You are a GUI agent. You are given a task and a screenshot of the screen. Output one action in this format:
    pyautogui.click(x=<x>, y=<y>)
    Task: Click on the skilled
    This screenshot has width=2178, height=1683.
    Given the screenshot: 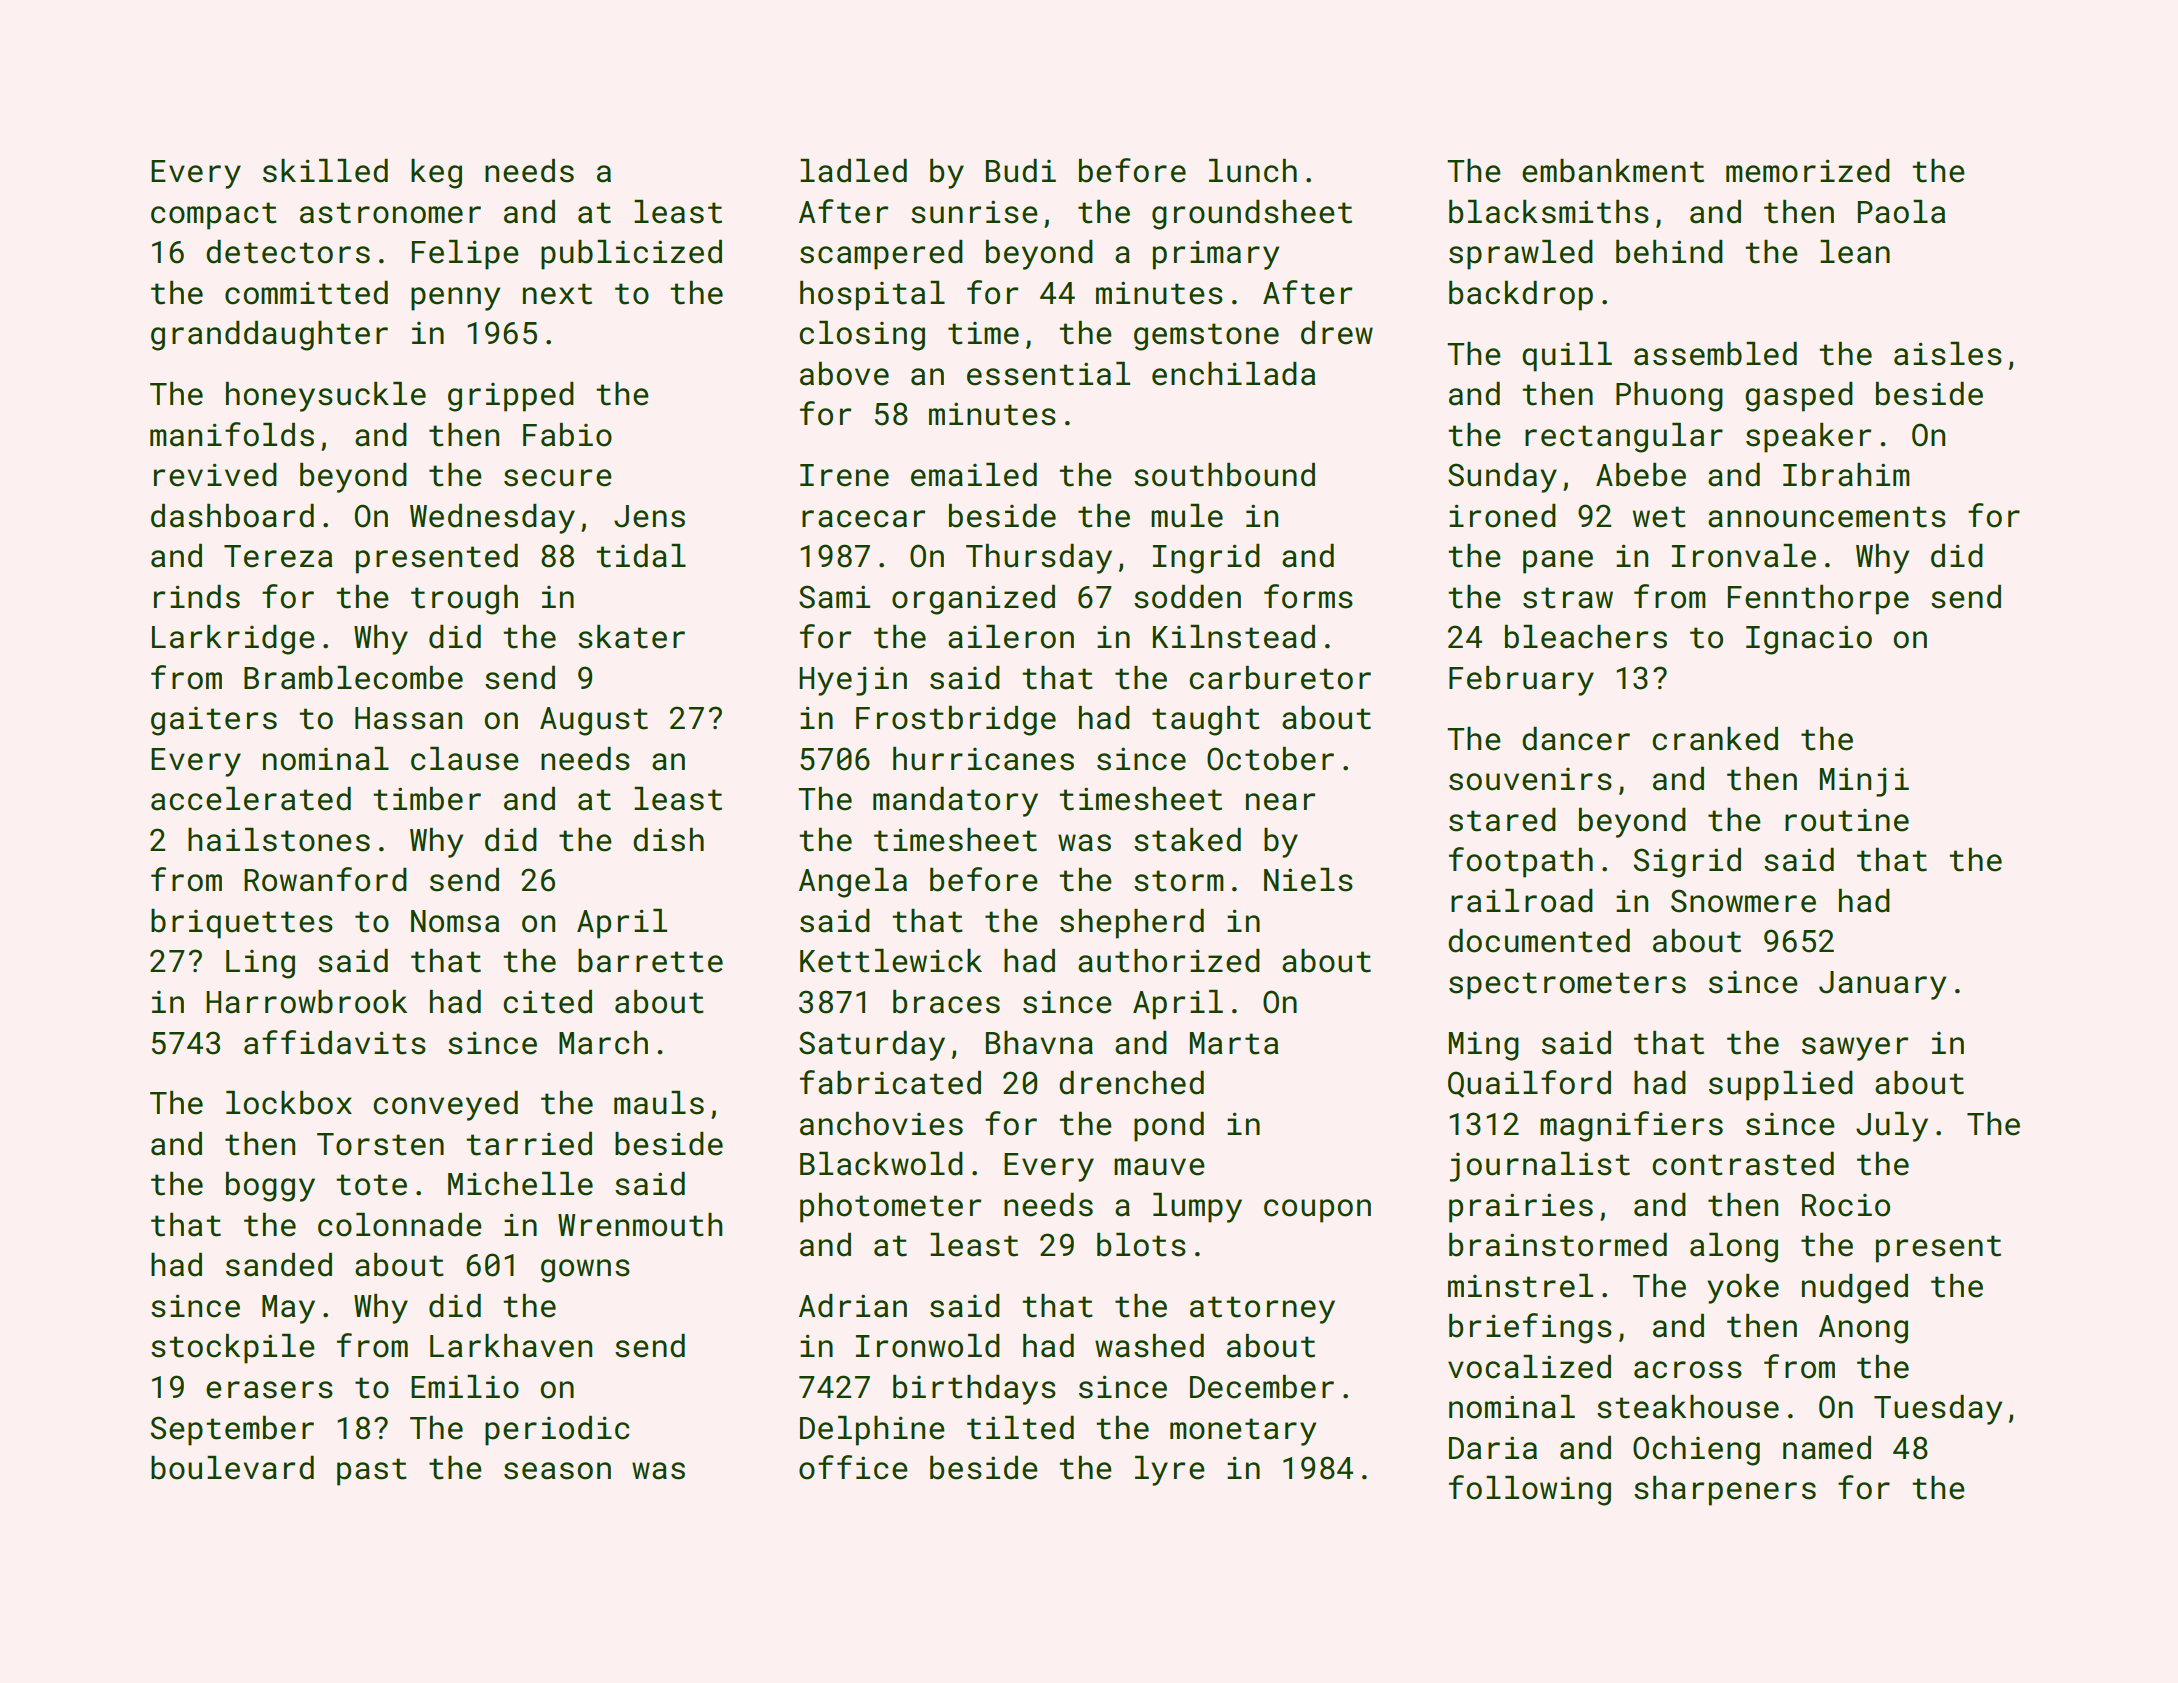 What is the action you would take?
    pyautogui.click(x=325, y=171)
